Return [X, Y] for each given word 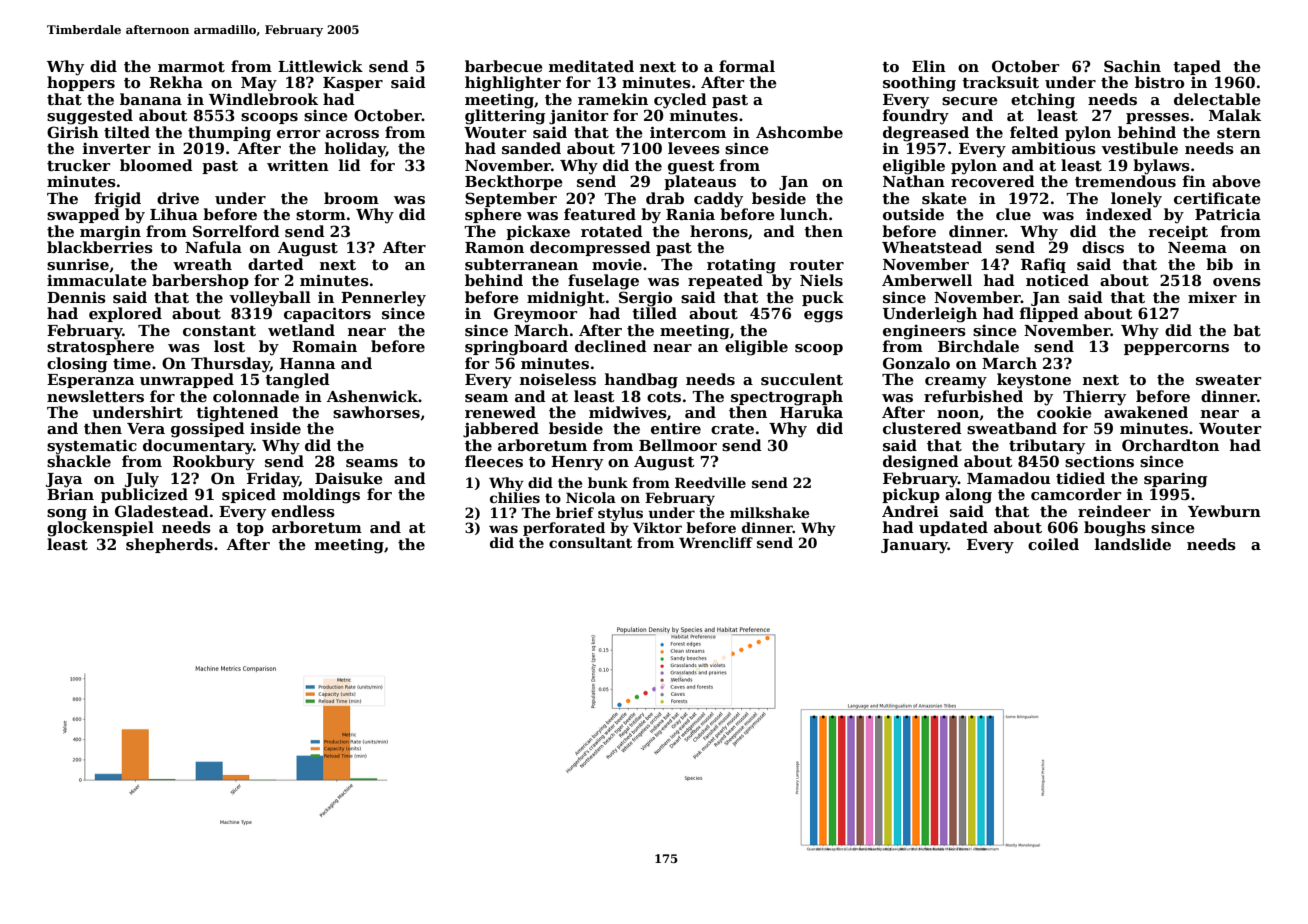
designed [921, 463]
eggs [823, 317]
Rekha [176, 82]
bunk [608, 482]
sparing [1176, 480]
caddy [718, 200]
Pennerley [383, 299]
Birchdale [978, 346]
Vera [146, 428]
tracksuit [1000, 82]
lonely [1136, 200]
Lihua [174, 214]
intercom [688, 132]
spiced [249, 495]
